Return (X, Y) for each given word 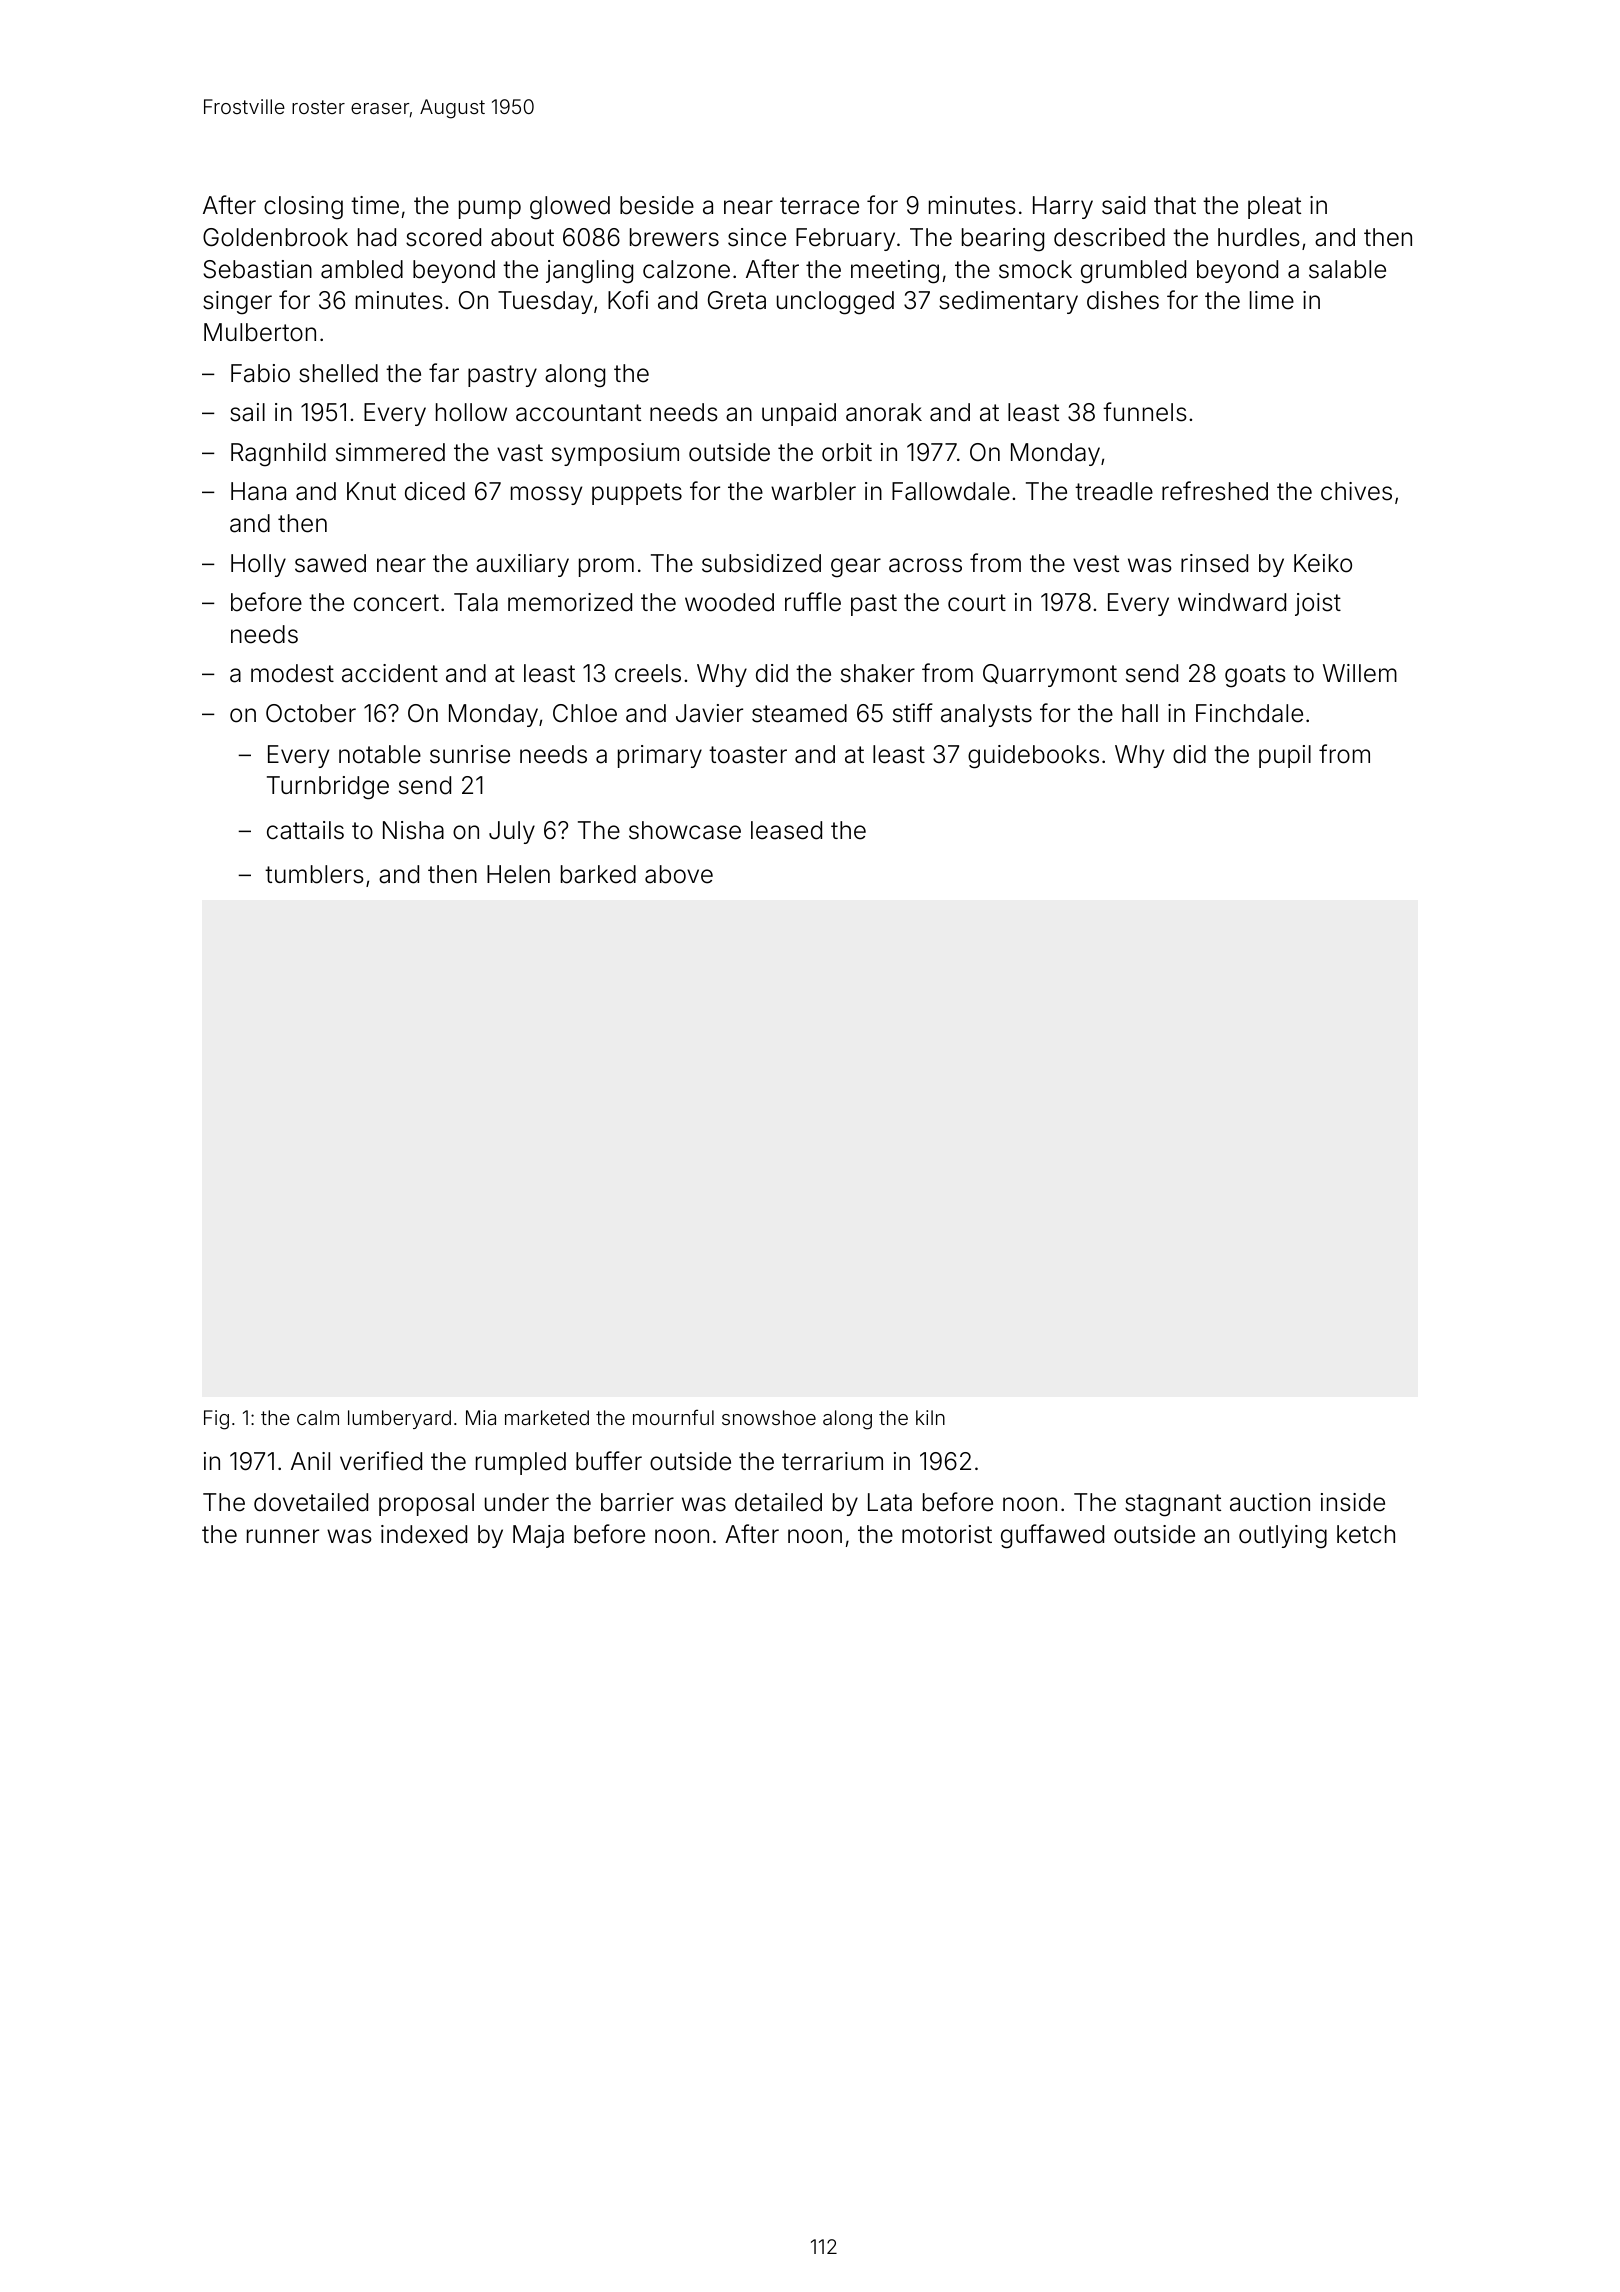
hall (1140, 713)
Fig (216, 1420)
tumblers (314, 874)
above (679, 874)
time (375, 205)
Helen (518, 874)
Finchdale (1249, 713)
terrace (819, 206)
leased (786, 830)
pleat (1274, 207)
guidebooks (1033, 757)
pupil (1285, 756)
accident (390, 673)
